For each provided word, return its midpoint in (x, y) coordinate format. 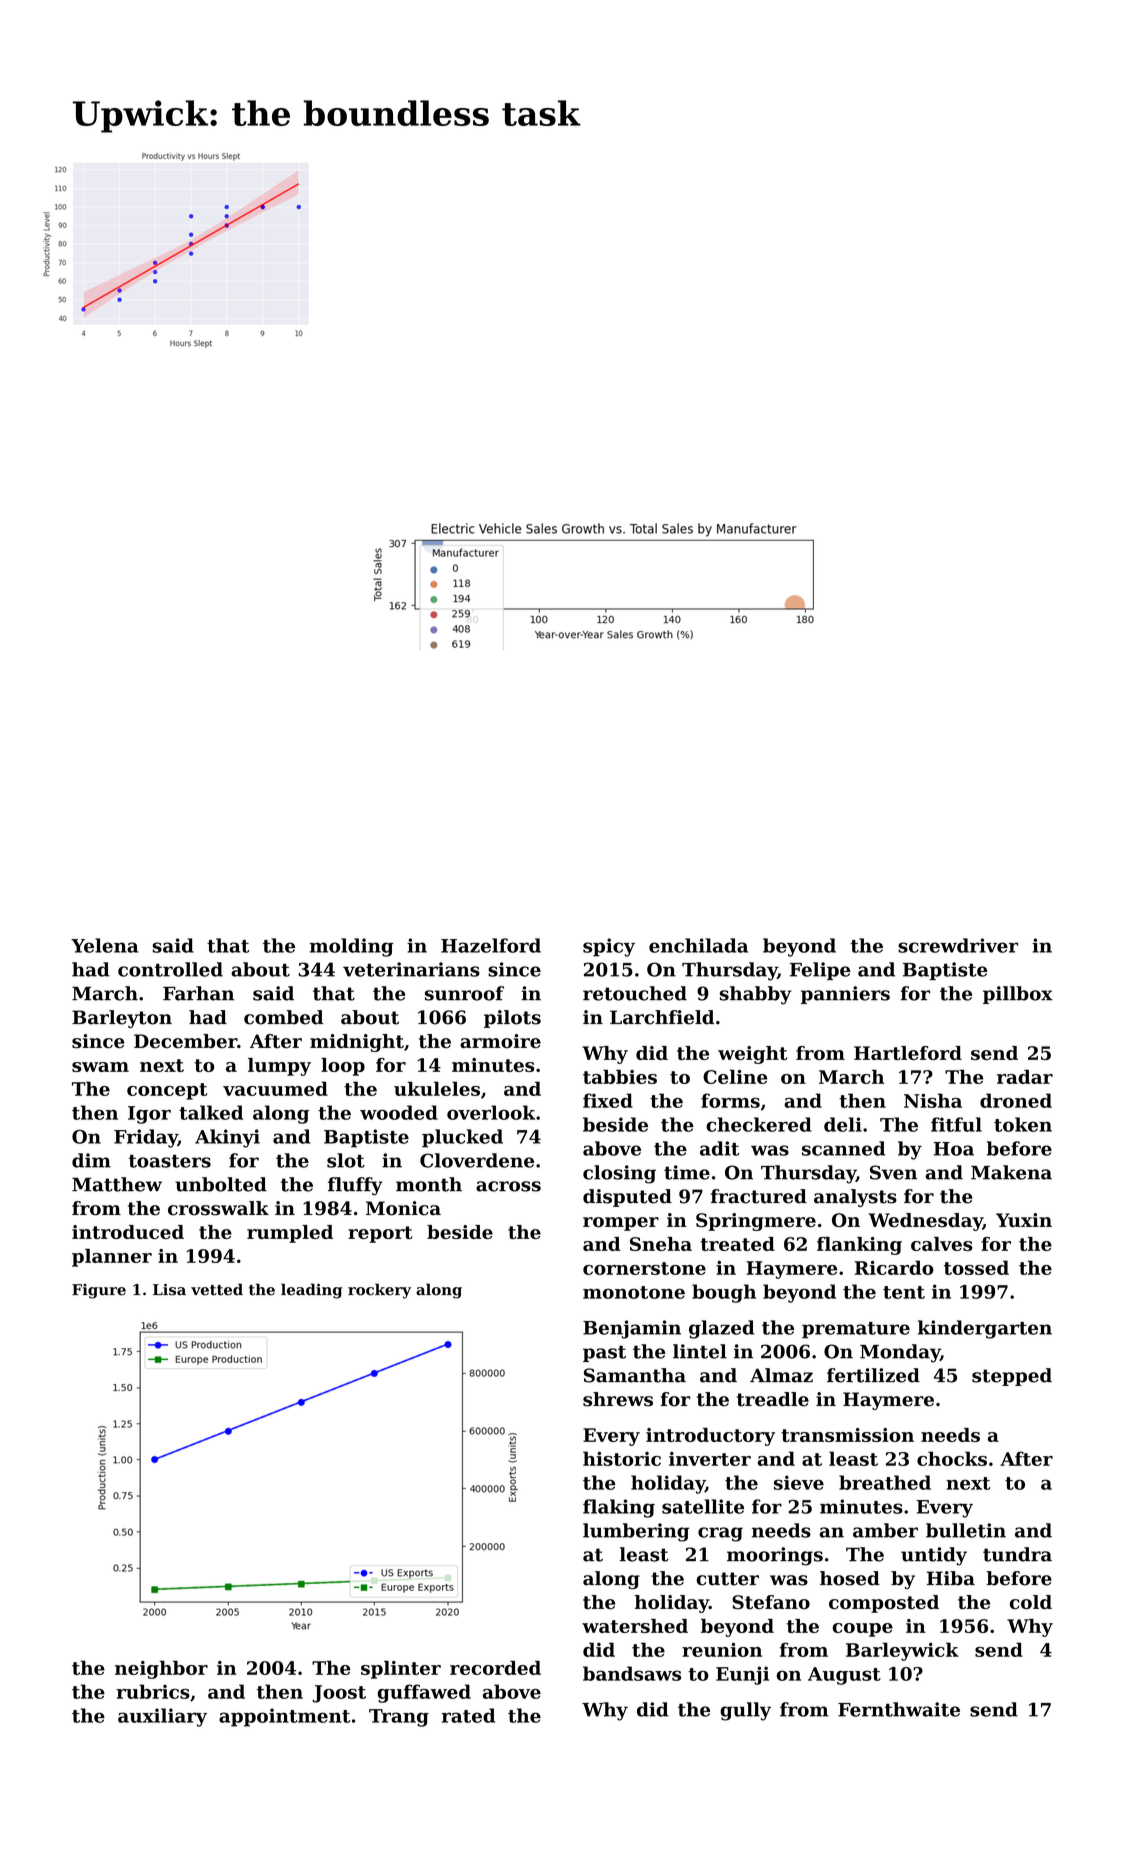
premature (856, 1330)
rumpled (290, 1234)
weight (753, 1055)
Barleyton (122, 1019)
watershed (635, 1626)
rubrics (153, 1691)
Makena (1011, 1172)
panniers (845, 995)
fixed (608, 1100)
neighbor (161, 1669)
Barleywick (902, 1651)
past (604, 1353)
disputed (627, 1198)
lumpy (279, 1067)
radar (1025, 1076)
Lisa (169, 1290)
